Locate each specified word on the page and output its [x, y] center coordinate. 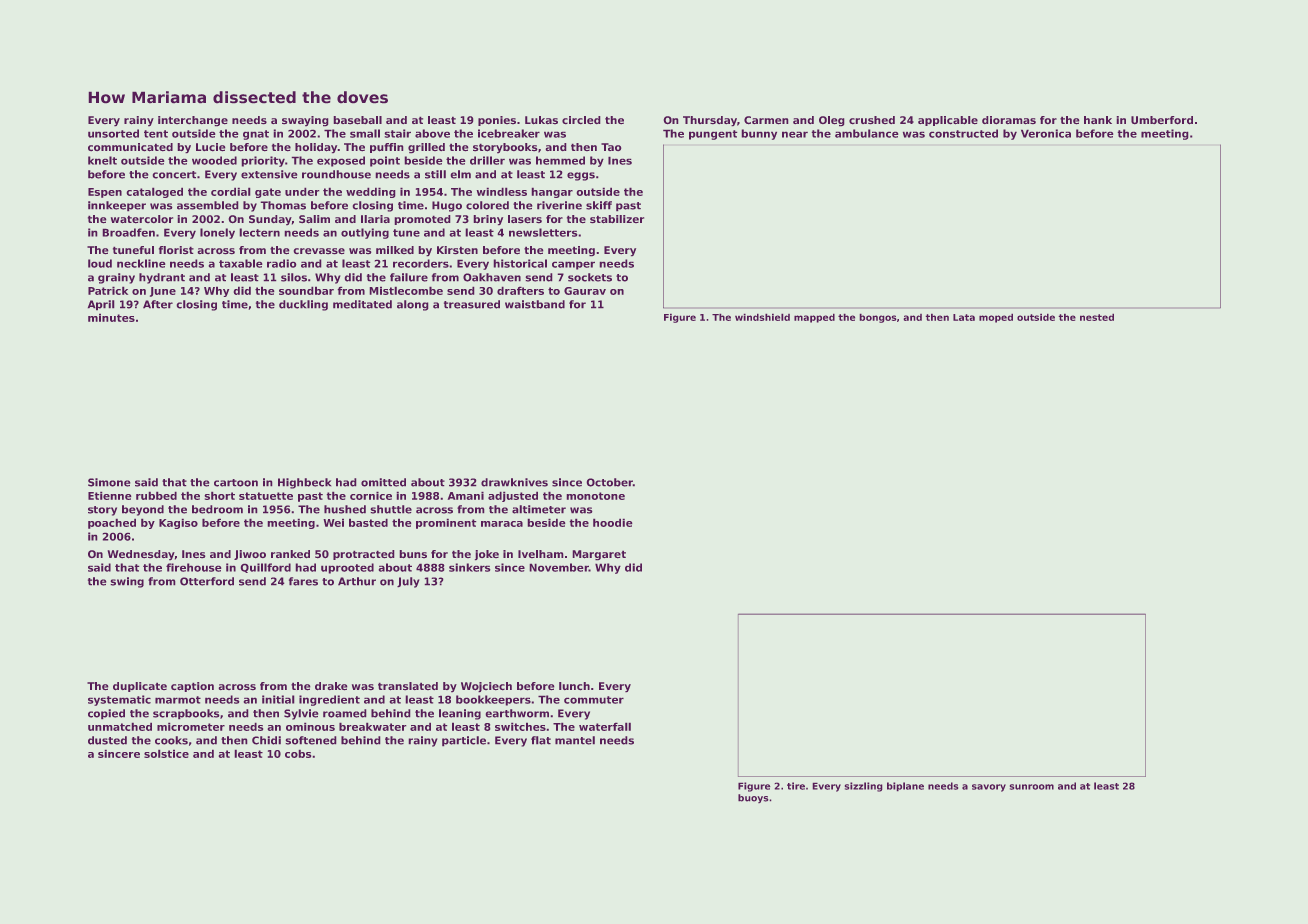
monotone [595, 496]
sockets [590, 277]
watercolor [142, 219]
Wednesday [140, 555]
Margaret [599, 555]
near [795, 134]
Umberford [1162, 120]
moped [996, 318]
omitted [383, 482]
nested [1097, 317]
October [609, 482]
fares [303, 581]
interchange [193, 121]
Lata [964, 317]
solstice [166, 753]
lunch [574, 686]
